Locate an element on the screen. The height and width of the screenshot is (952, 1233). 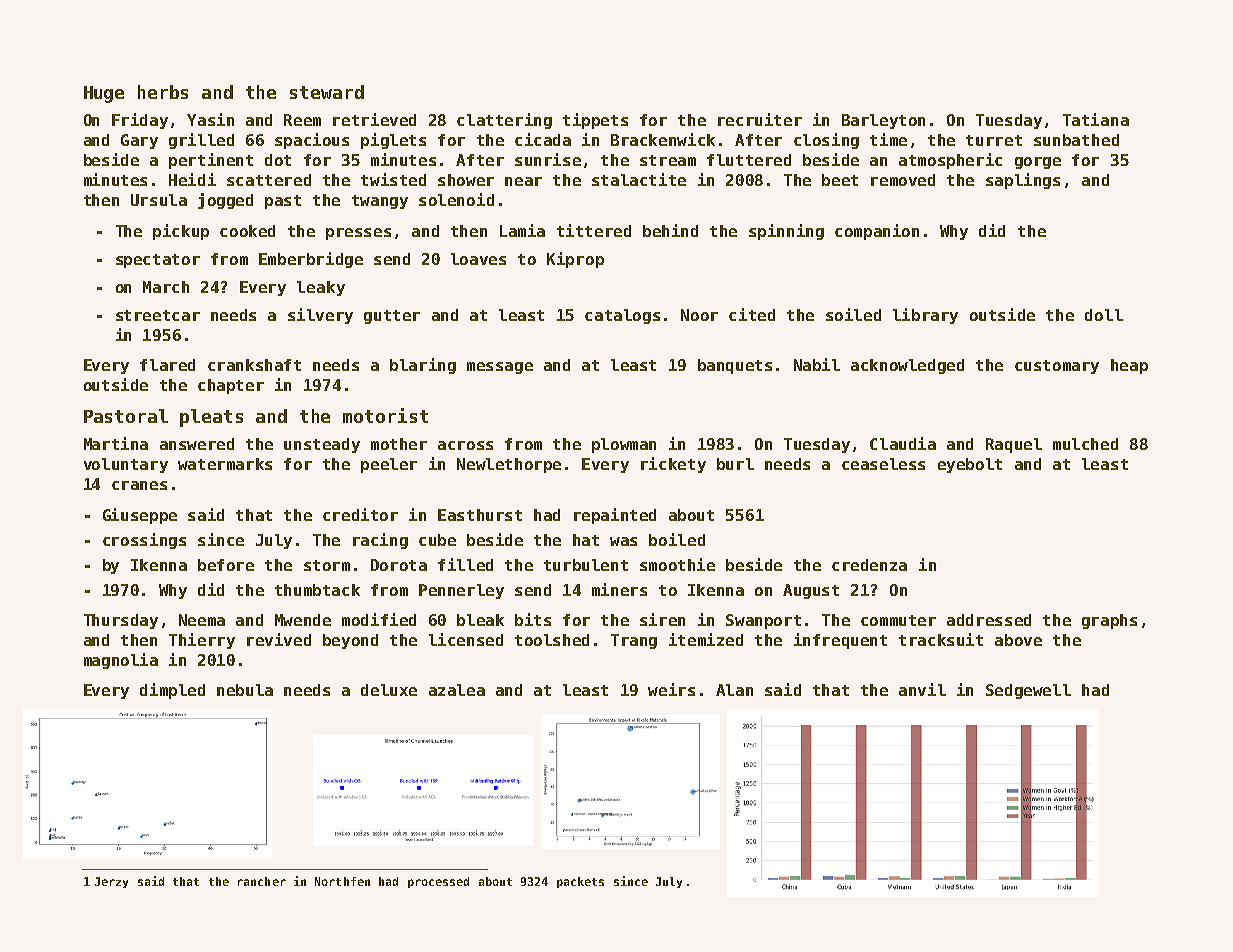
Jerzy is located at coordinates (111, 882).
